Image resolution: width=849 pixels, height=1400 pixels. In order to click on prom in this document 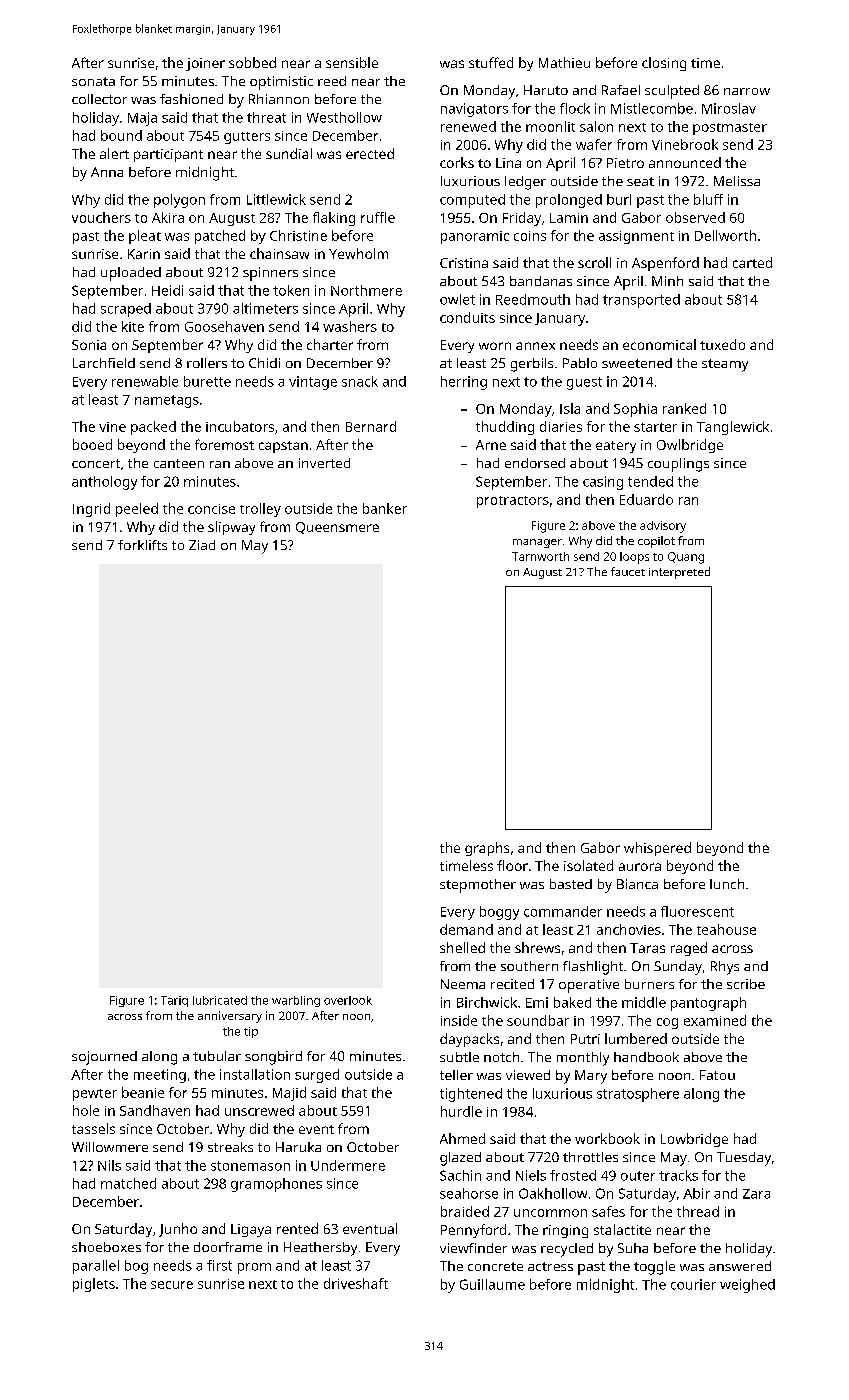, I will do `click(254, 1268)`.
